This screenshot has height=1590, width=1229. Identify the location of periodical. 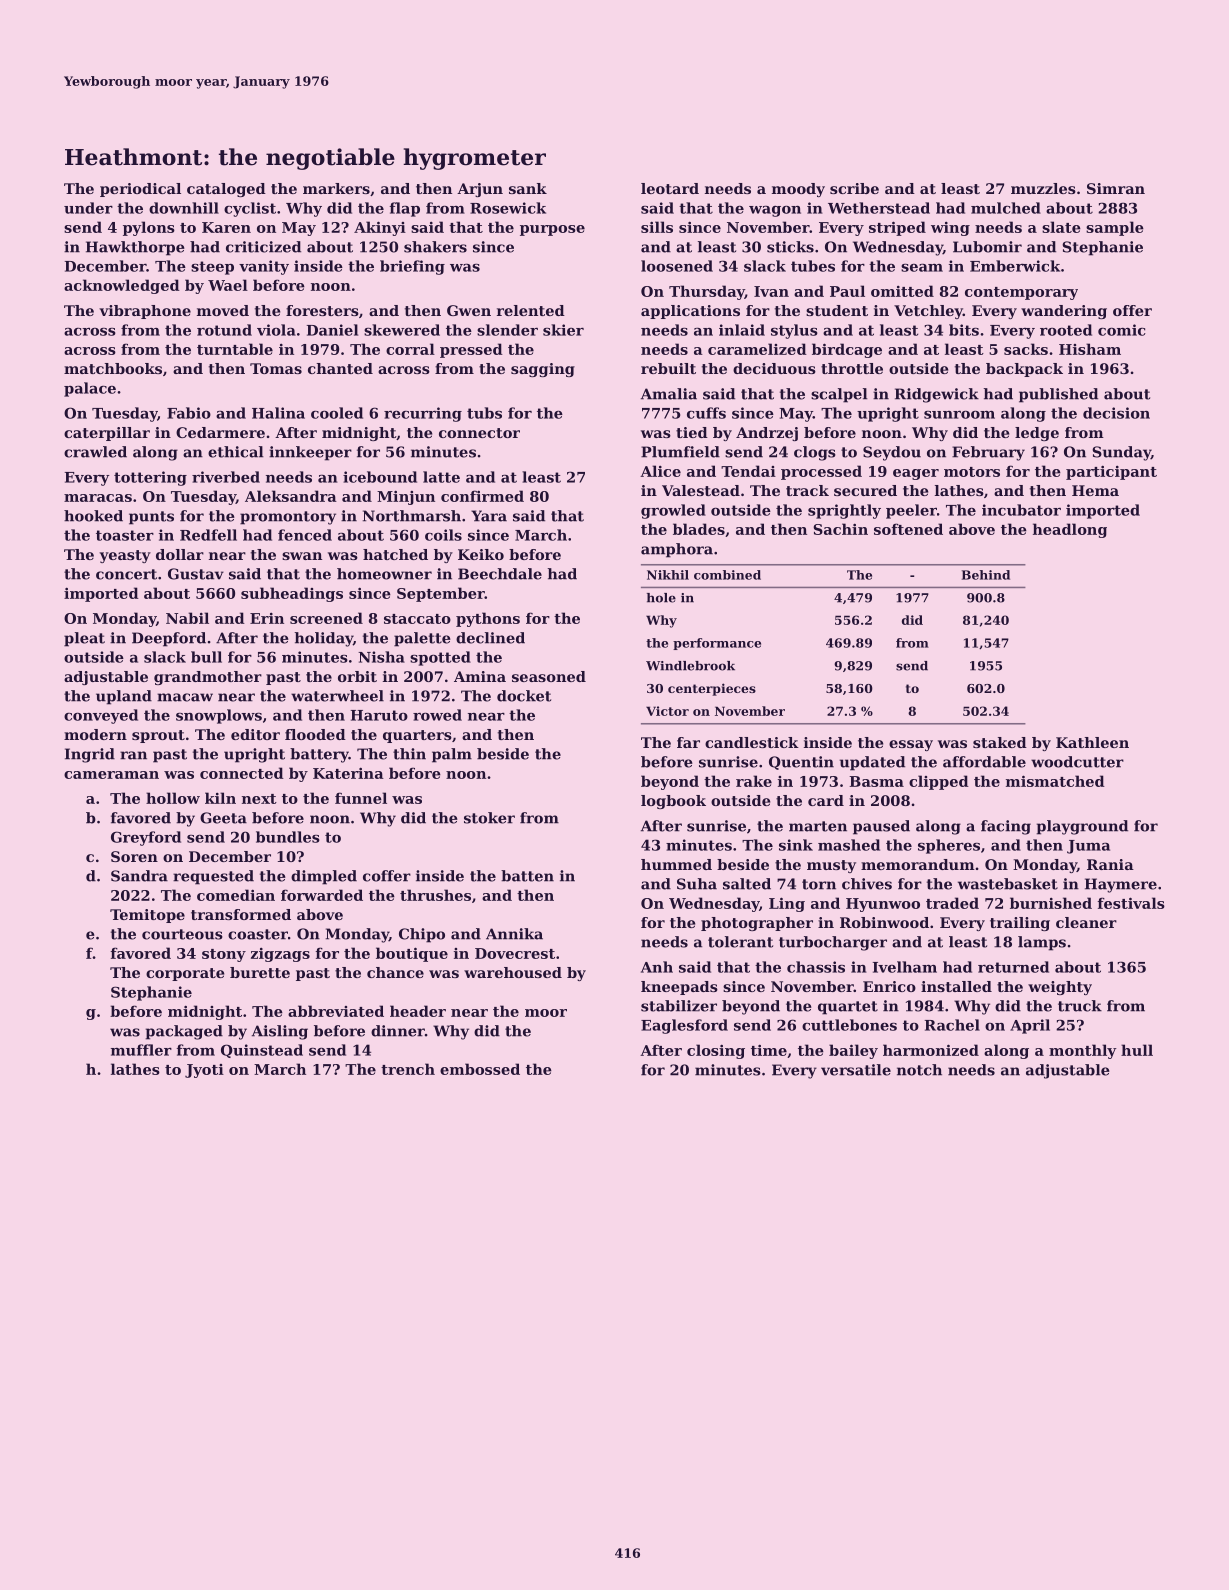
(140, 190).
